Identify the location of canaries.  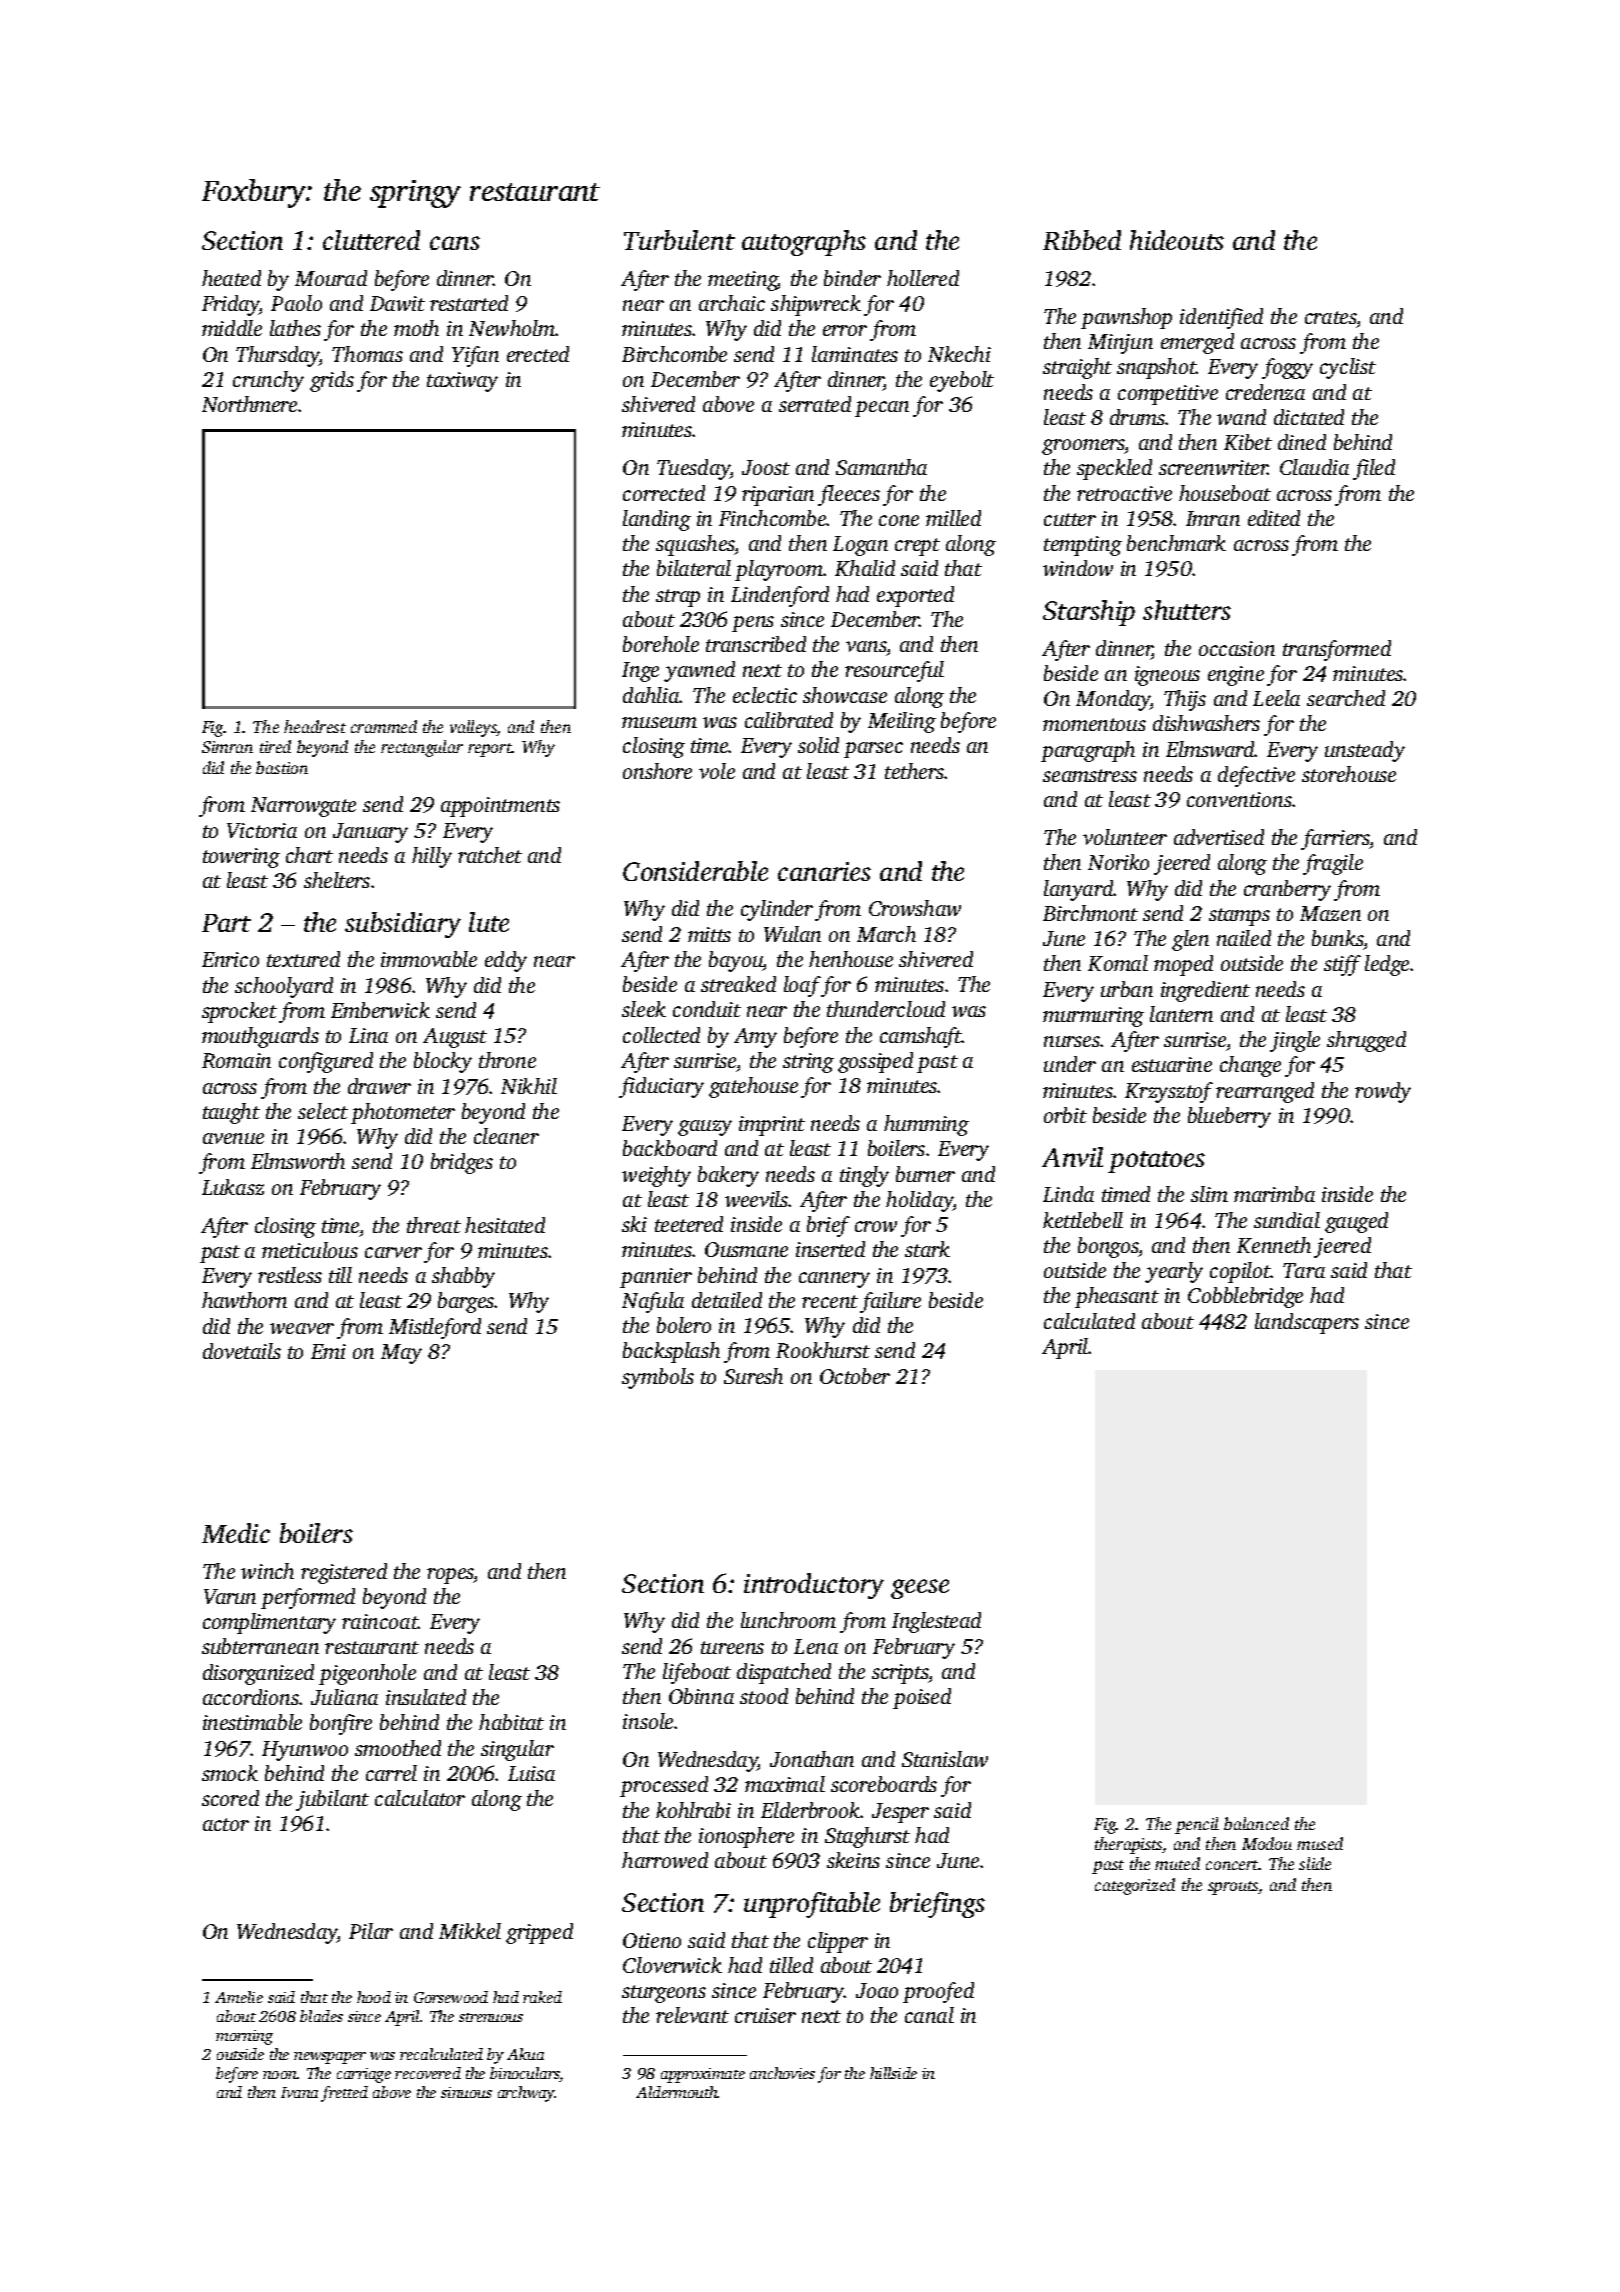
(824, 871).
